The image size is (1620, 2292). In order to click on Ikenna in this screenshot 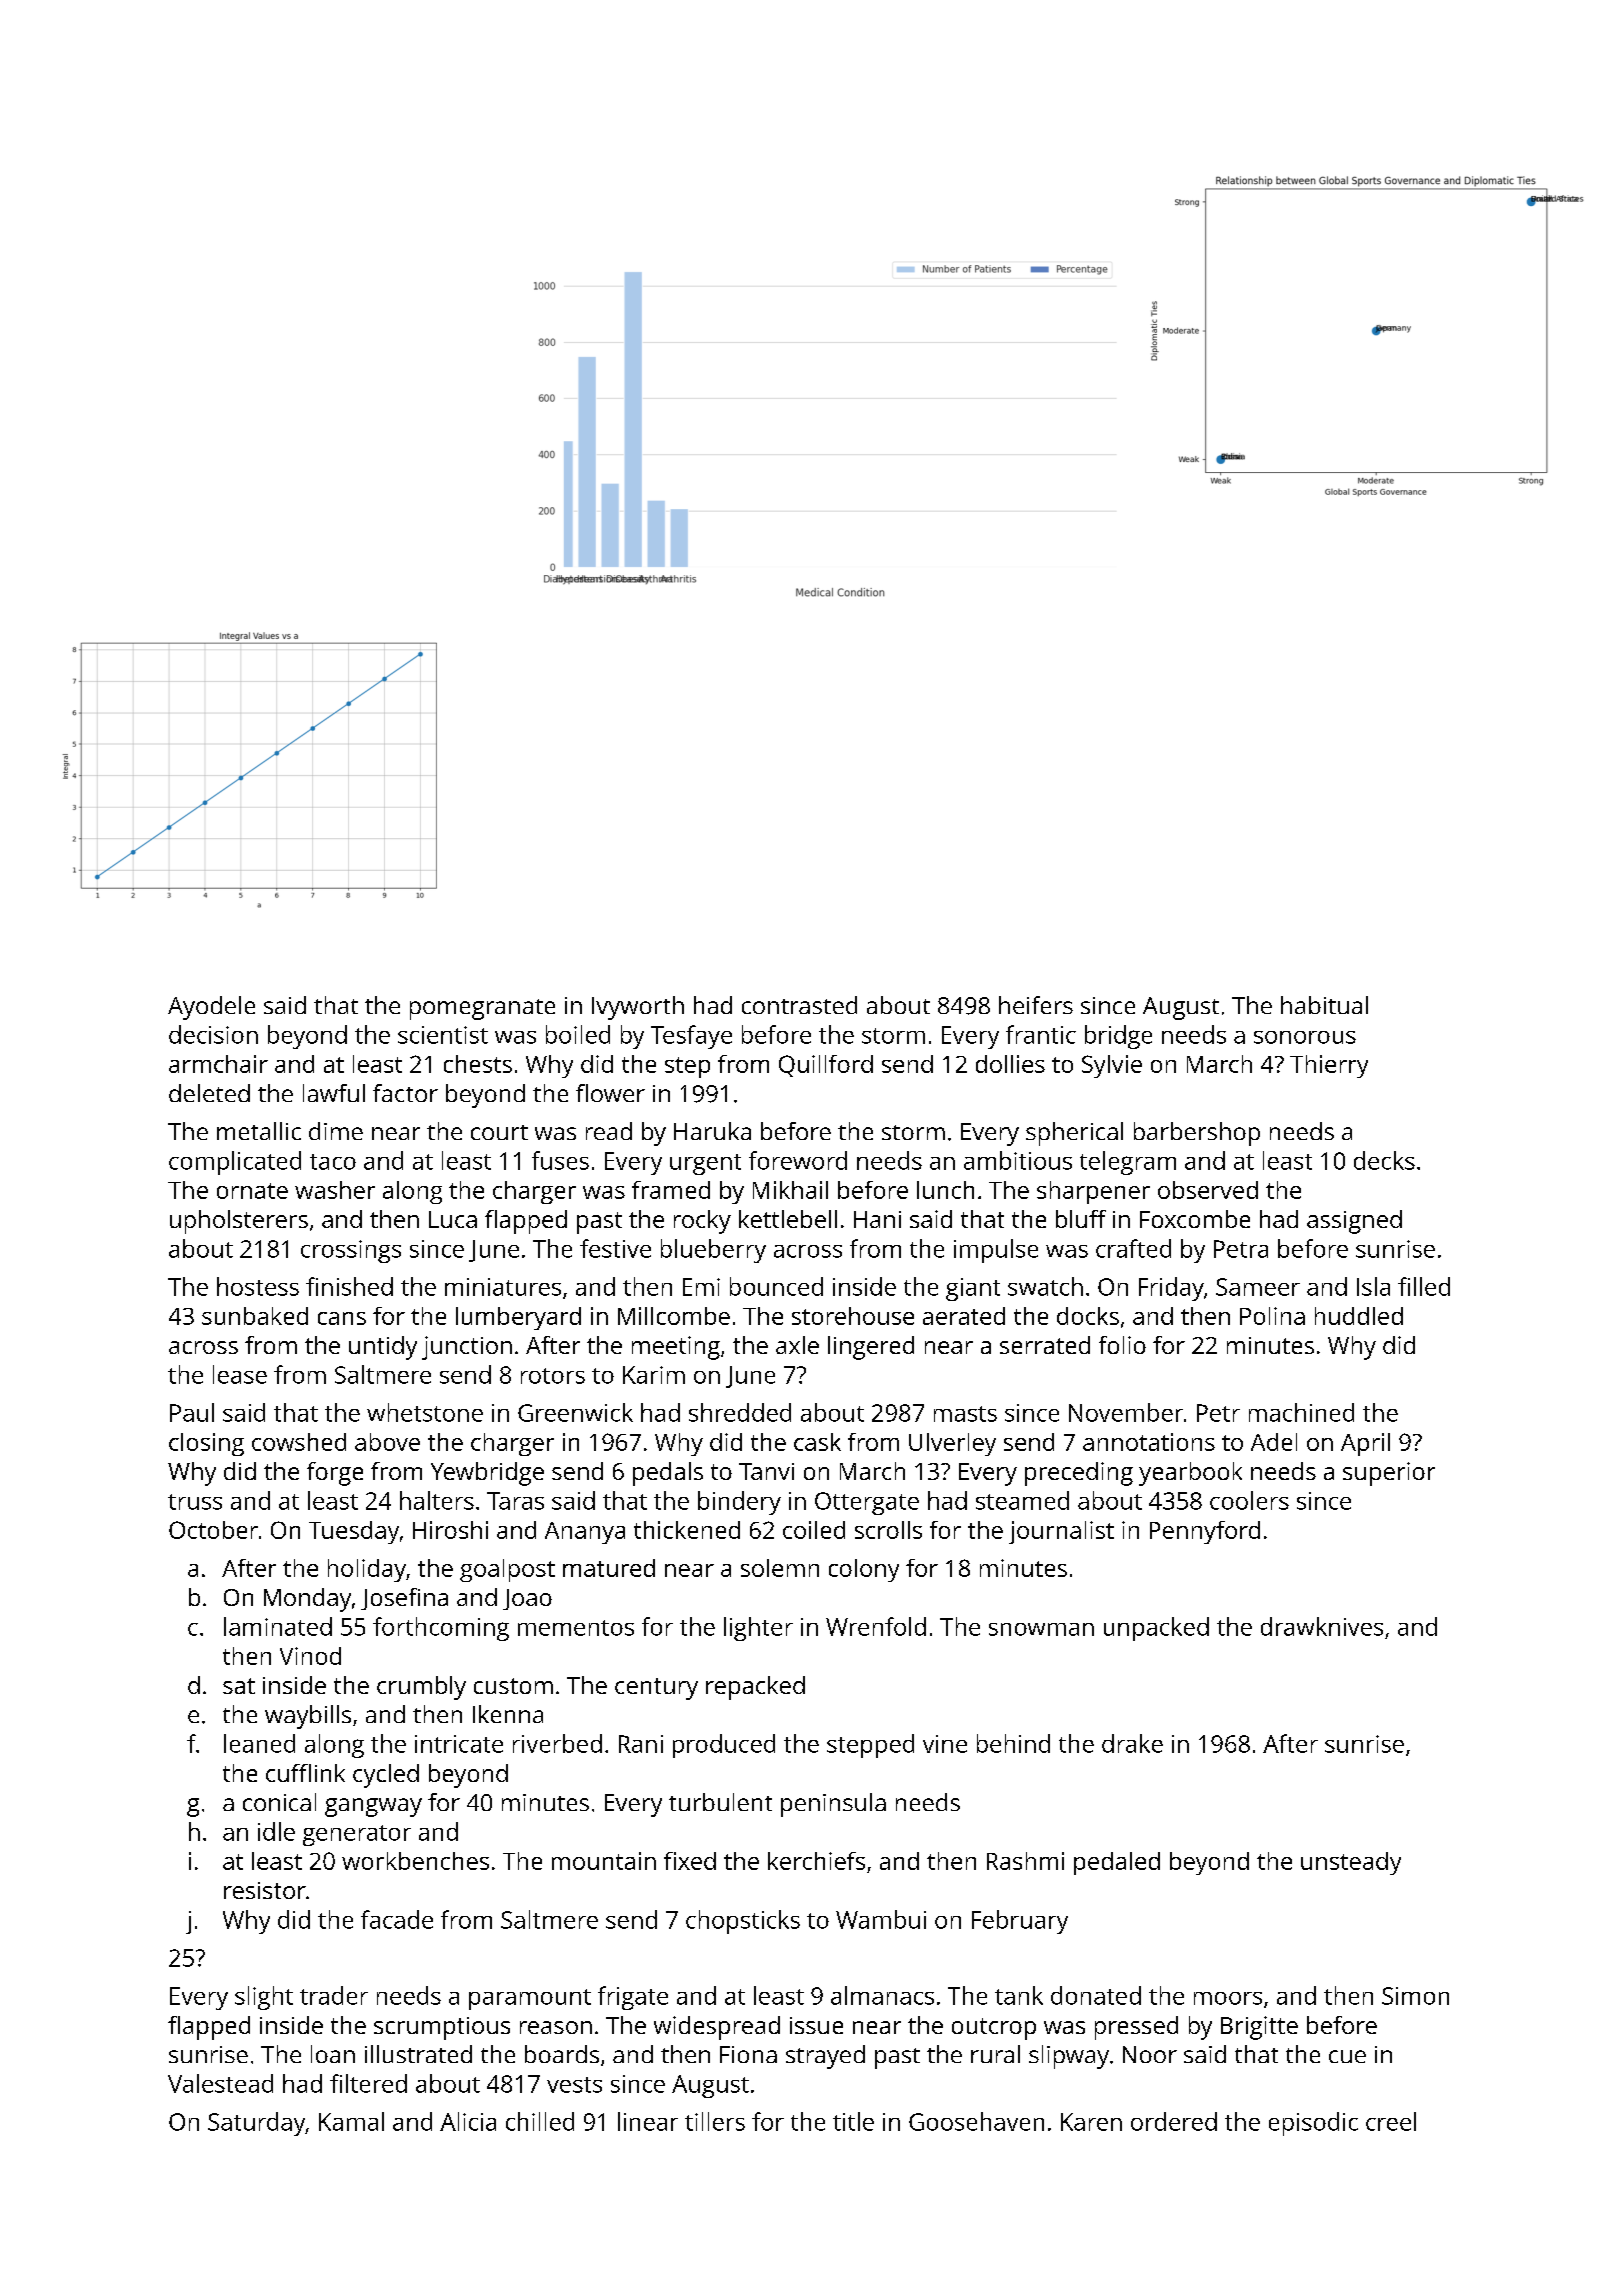, I will do `click(508, 1714)`.
